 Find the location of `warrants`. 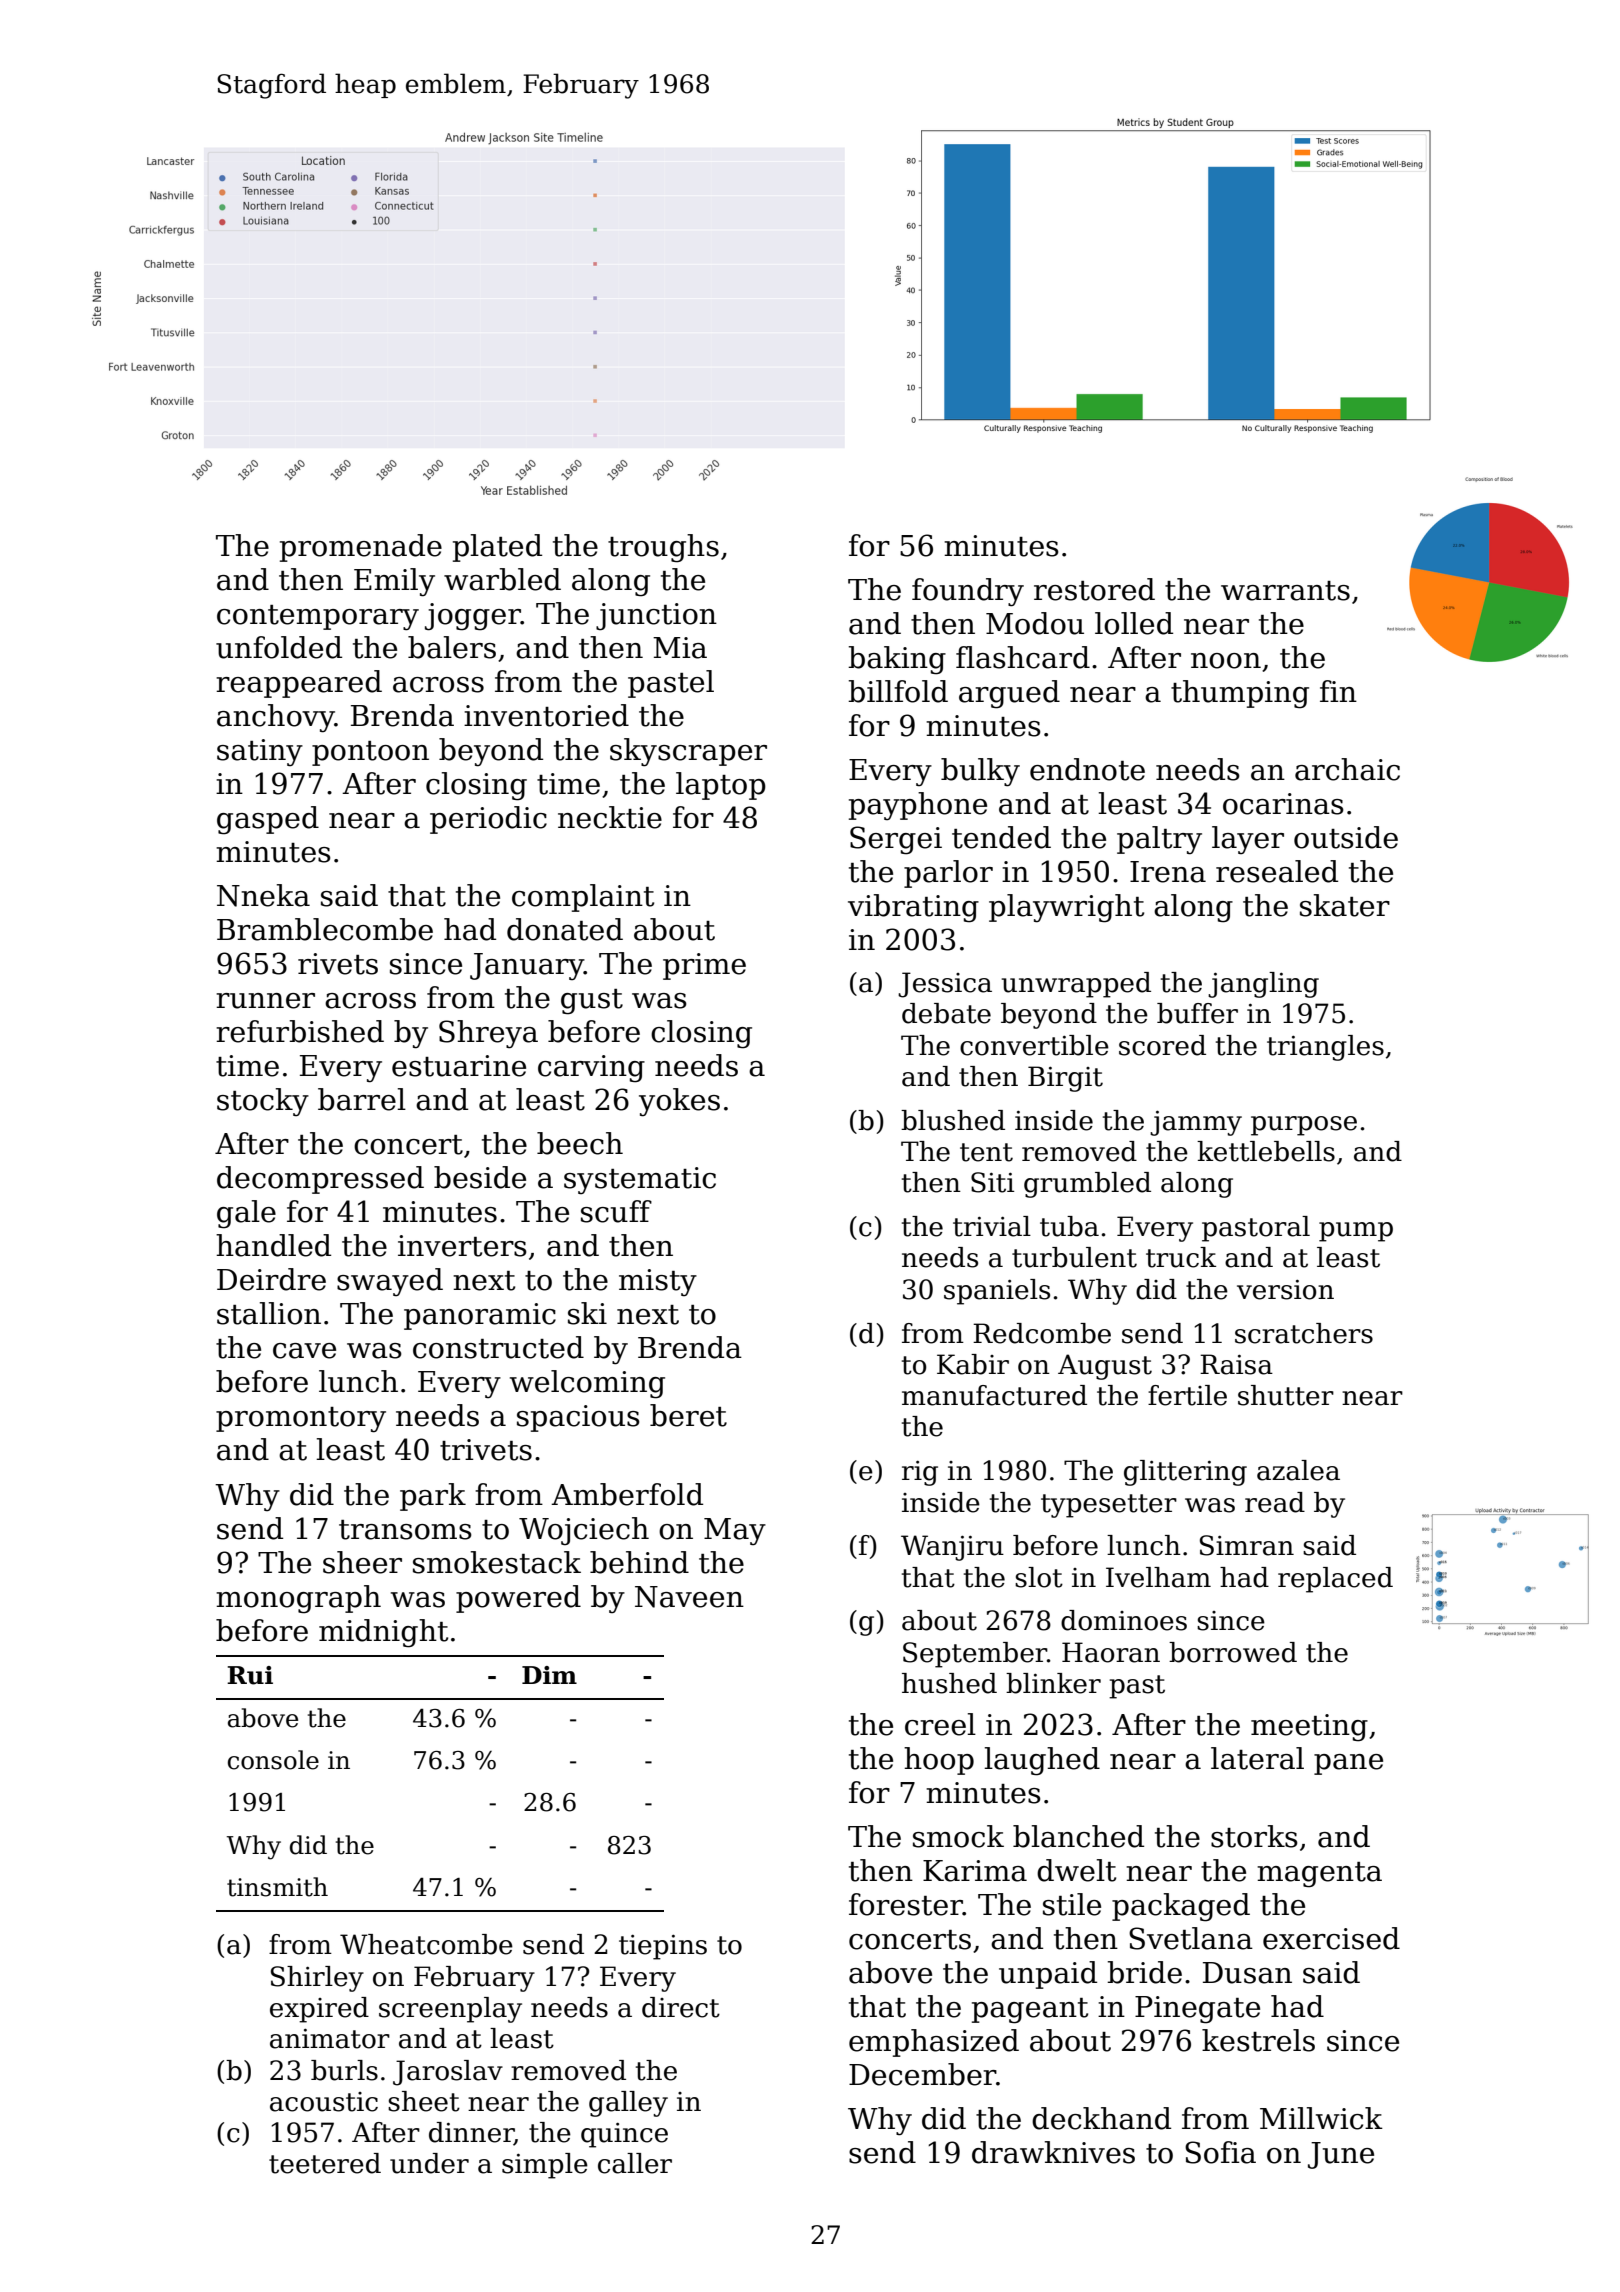

warrants is located at coordinates (1285, 591).
